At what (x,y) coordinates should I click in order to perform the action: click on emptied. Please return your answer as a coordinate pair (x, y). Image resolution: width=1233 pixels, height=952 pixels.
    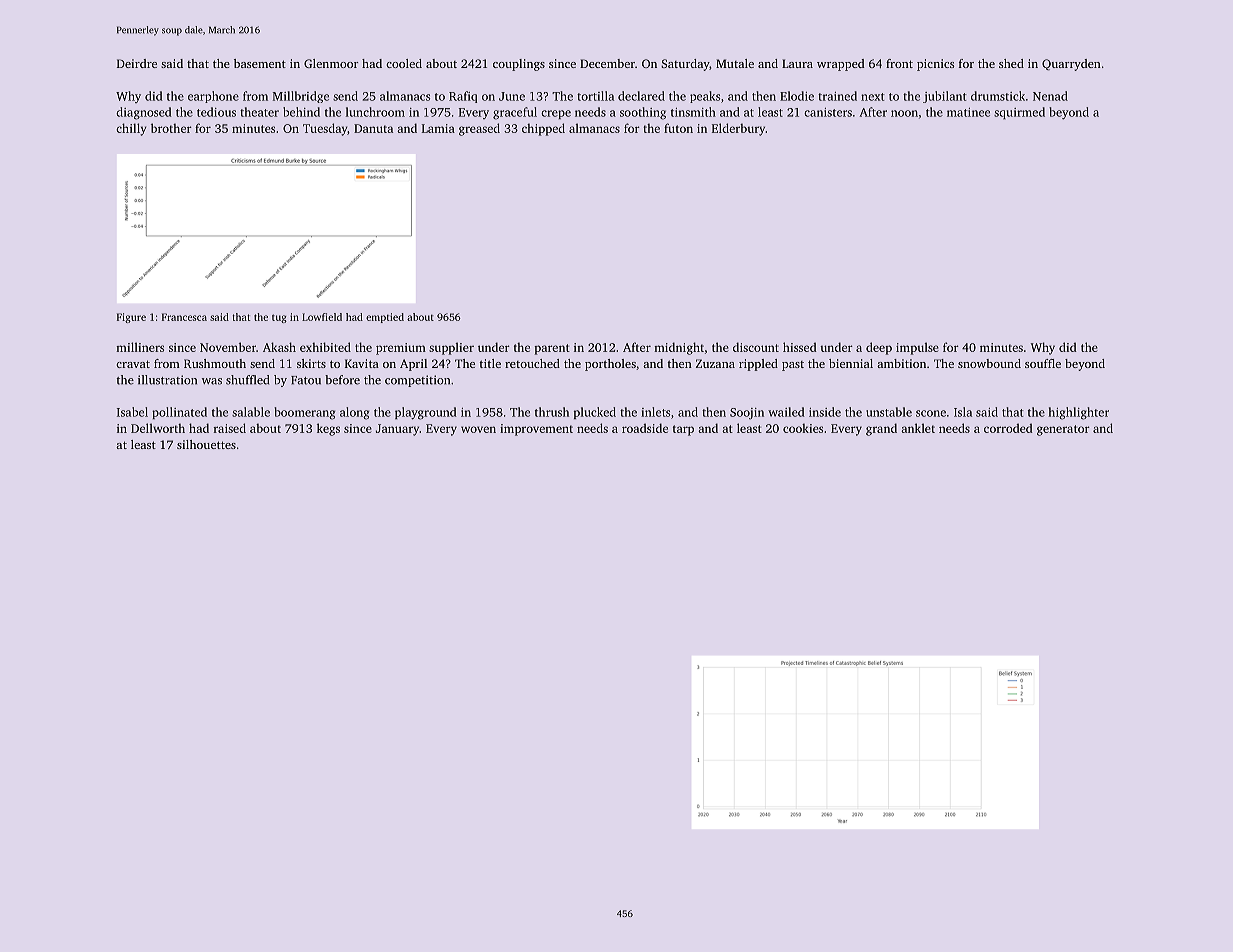
    Looking at the image, I should click on (385, 318).
